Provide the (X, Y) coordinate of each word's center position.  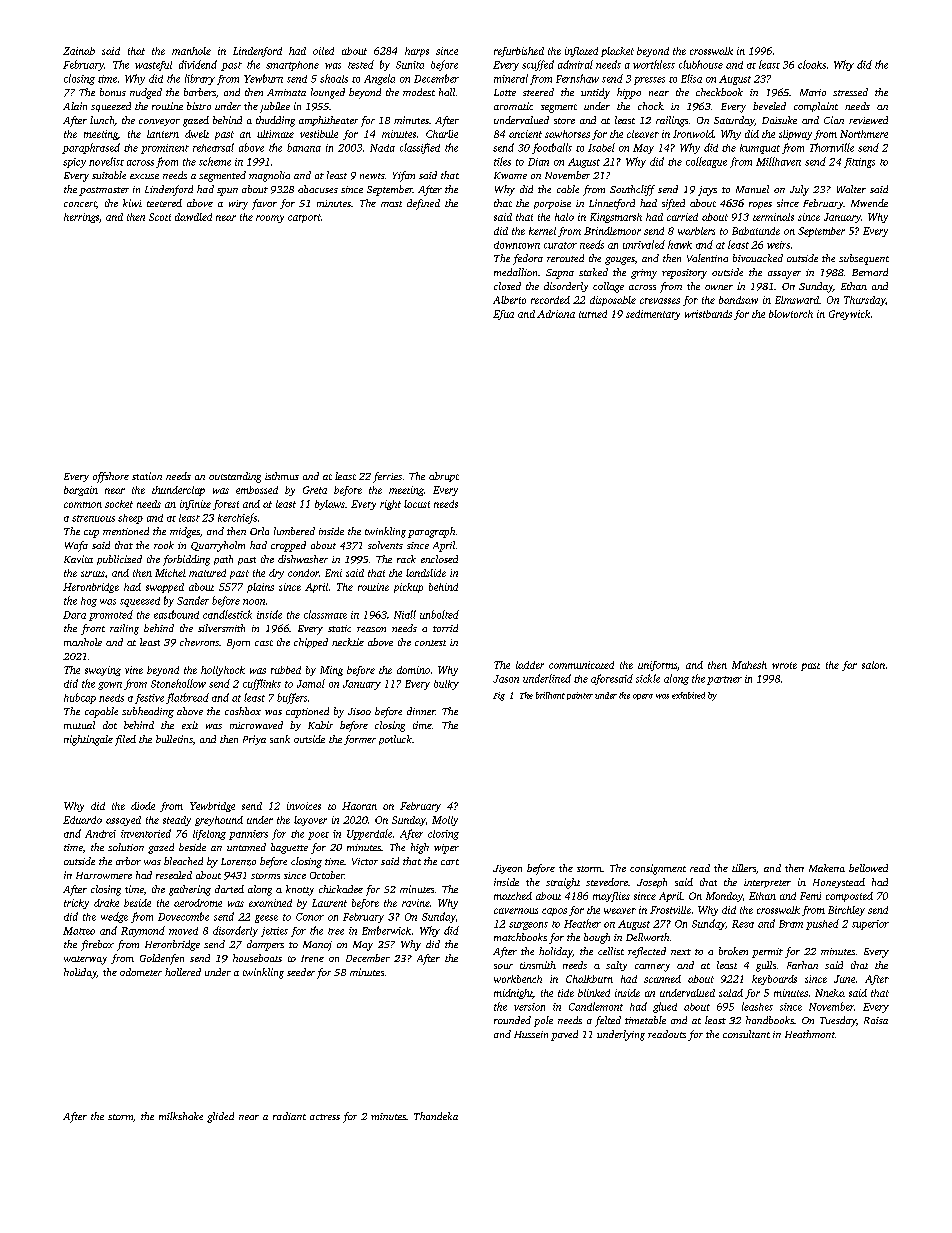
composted (849, 897)
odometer (141, 972)
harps (417, 52)
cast (264, 643)
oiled (323, 51)
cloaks (812, 64)
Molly (445, 821)
